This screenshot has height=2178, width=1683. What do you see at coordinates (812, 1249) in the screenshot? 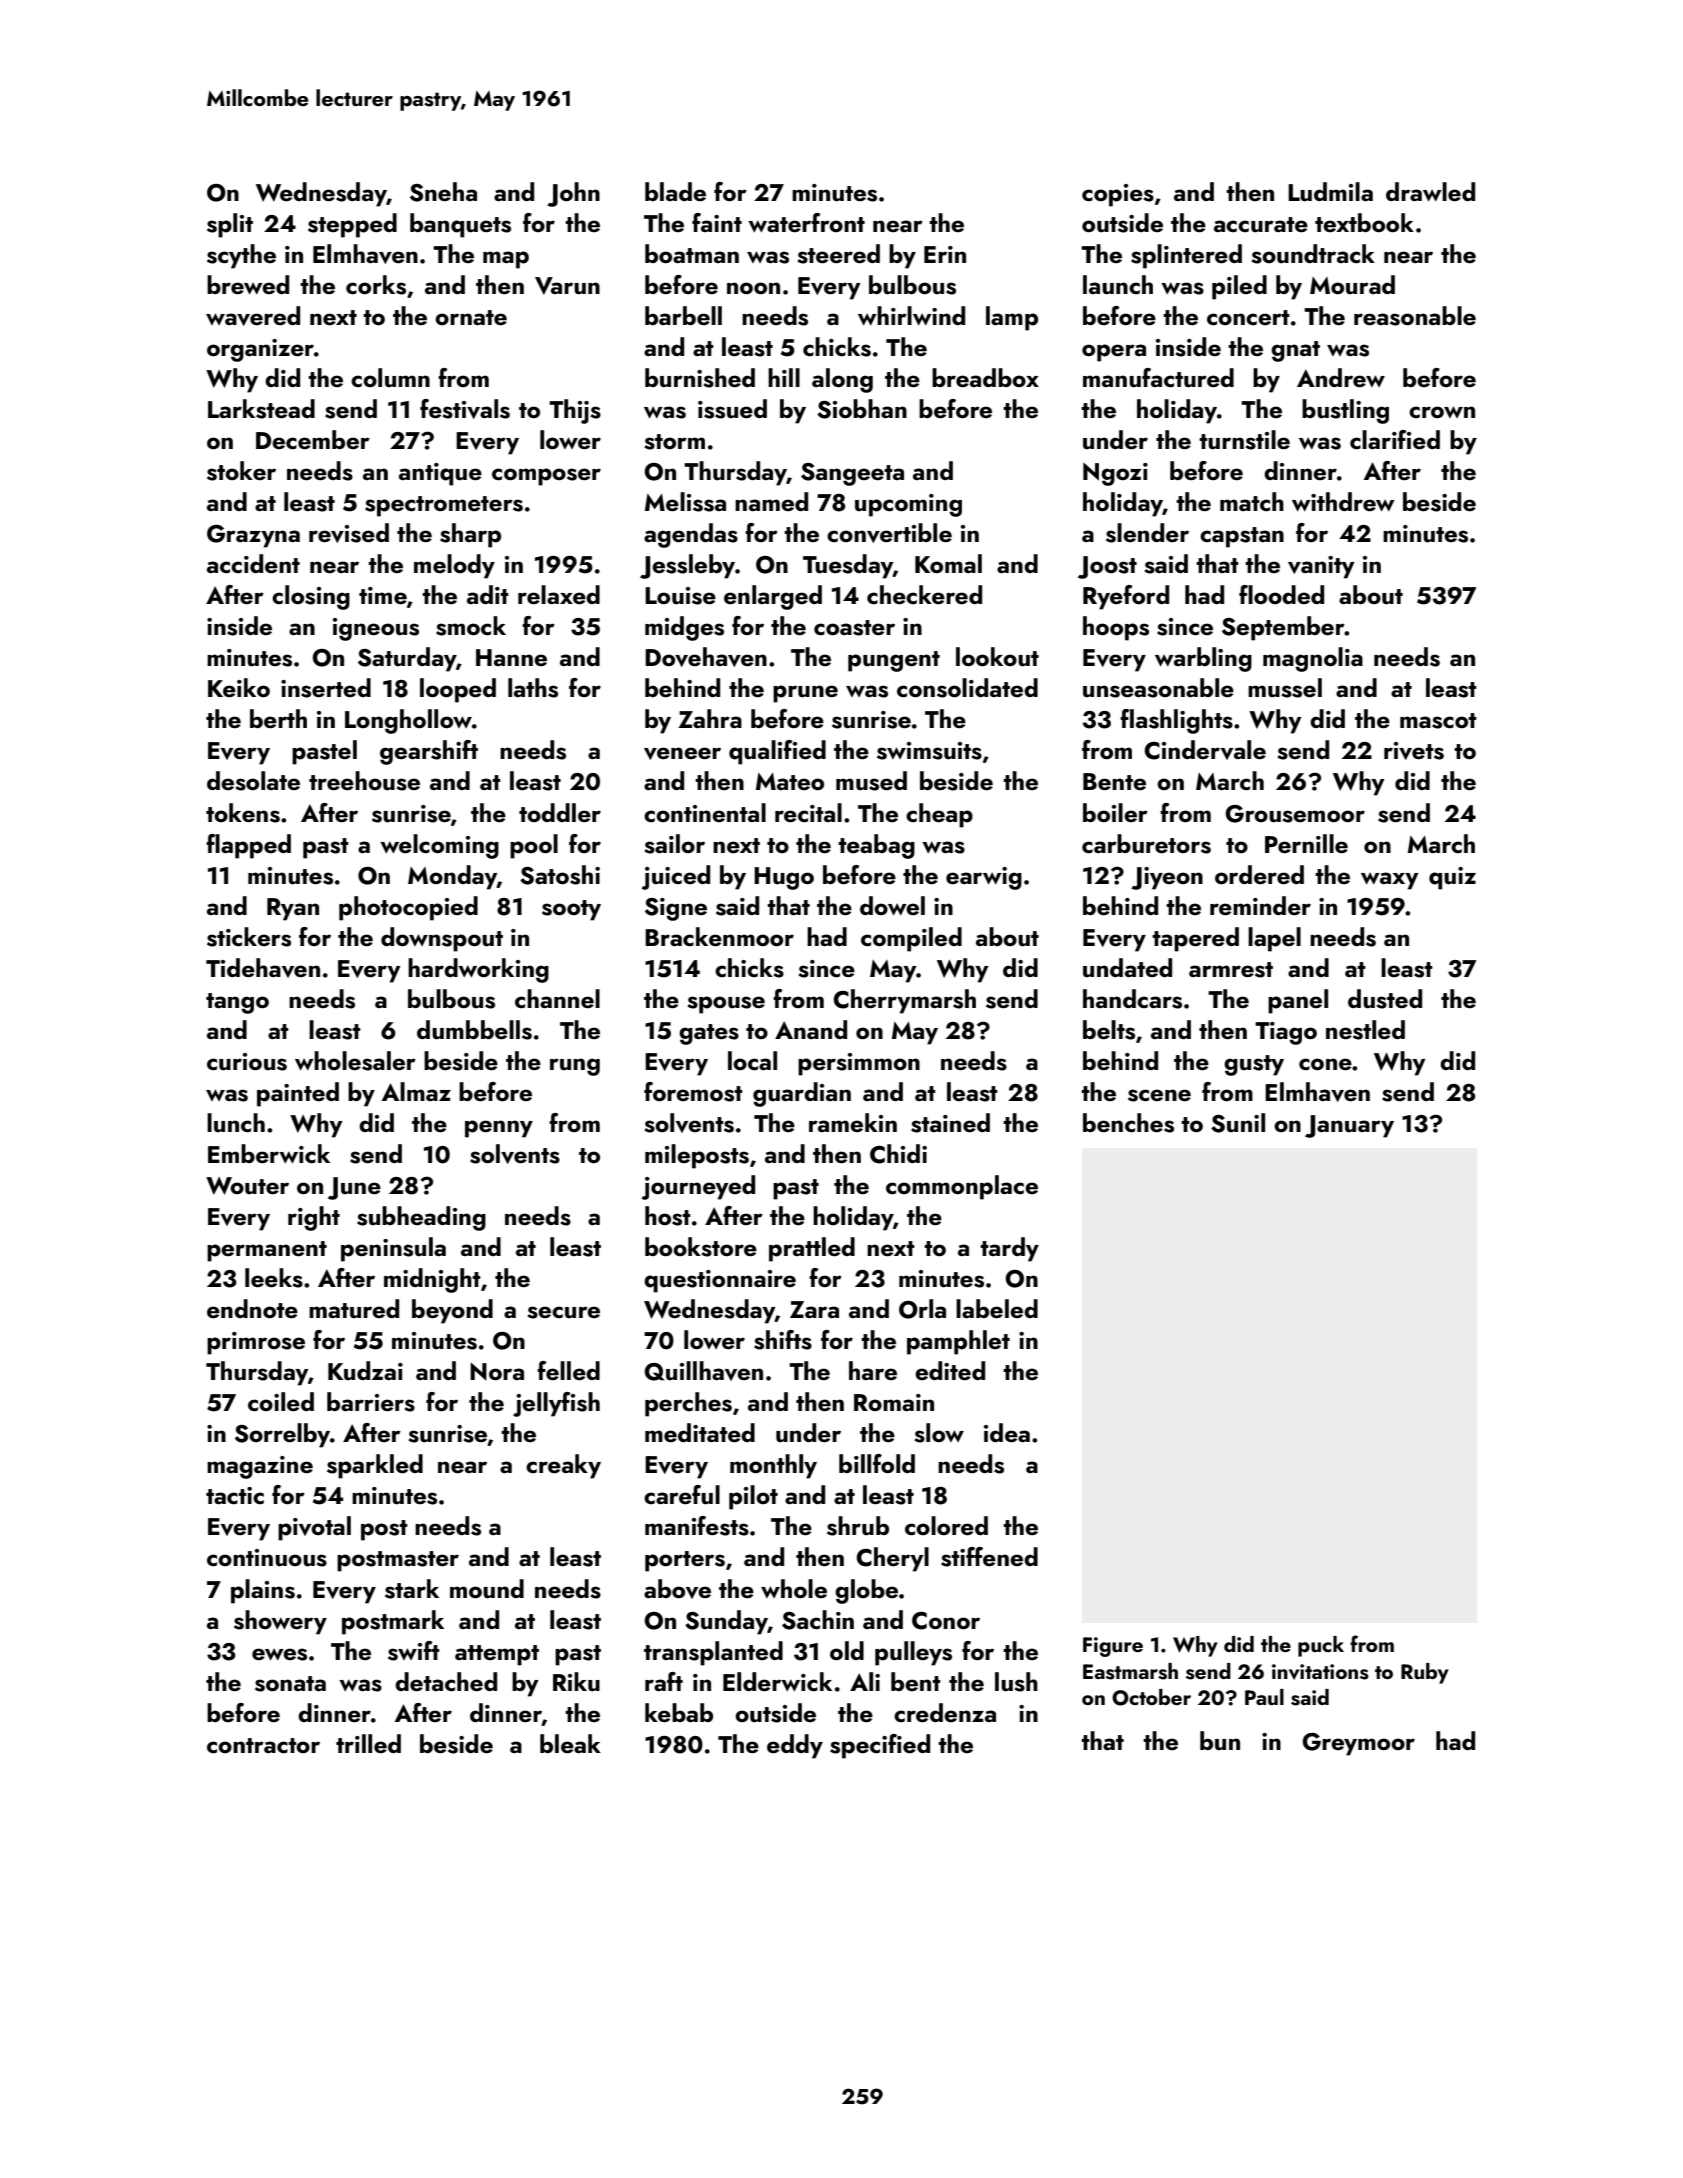
I see `prattled` at bounding box center [812, 1249].
